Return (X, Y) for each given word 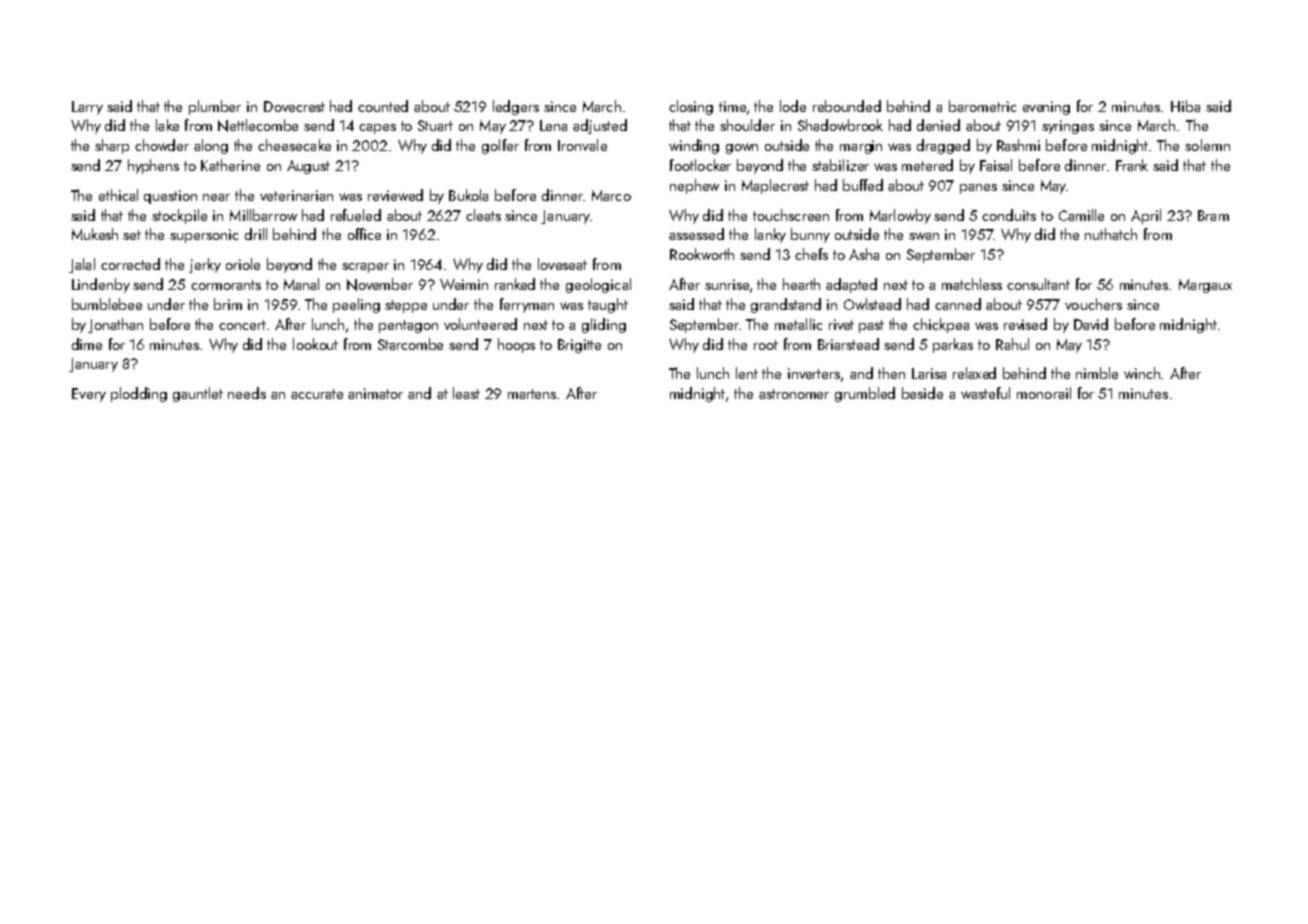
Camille (1081, 215)
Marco (611, 195)
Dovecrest (294, 106)
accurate (317, 394)
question (170, 197)
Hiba (1185, 106)
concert (243, 325)
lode (793, 106)
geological (598, 285)
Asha (864, 254)
